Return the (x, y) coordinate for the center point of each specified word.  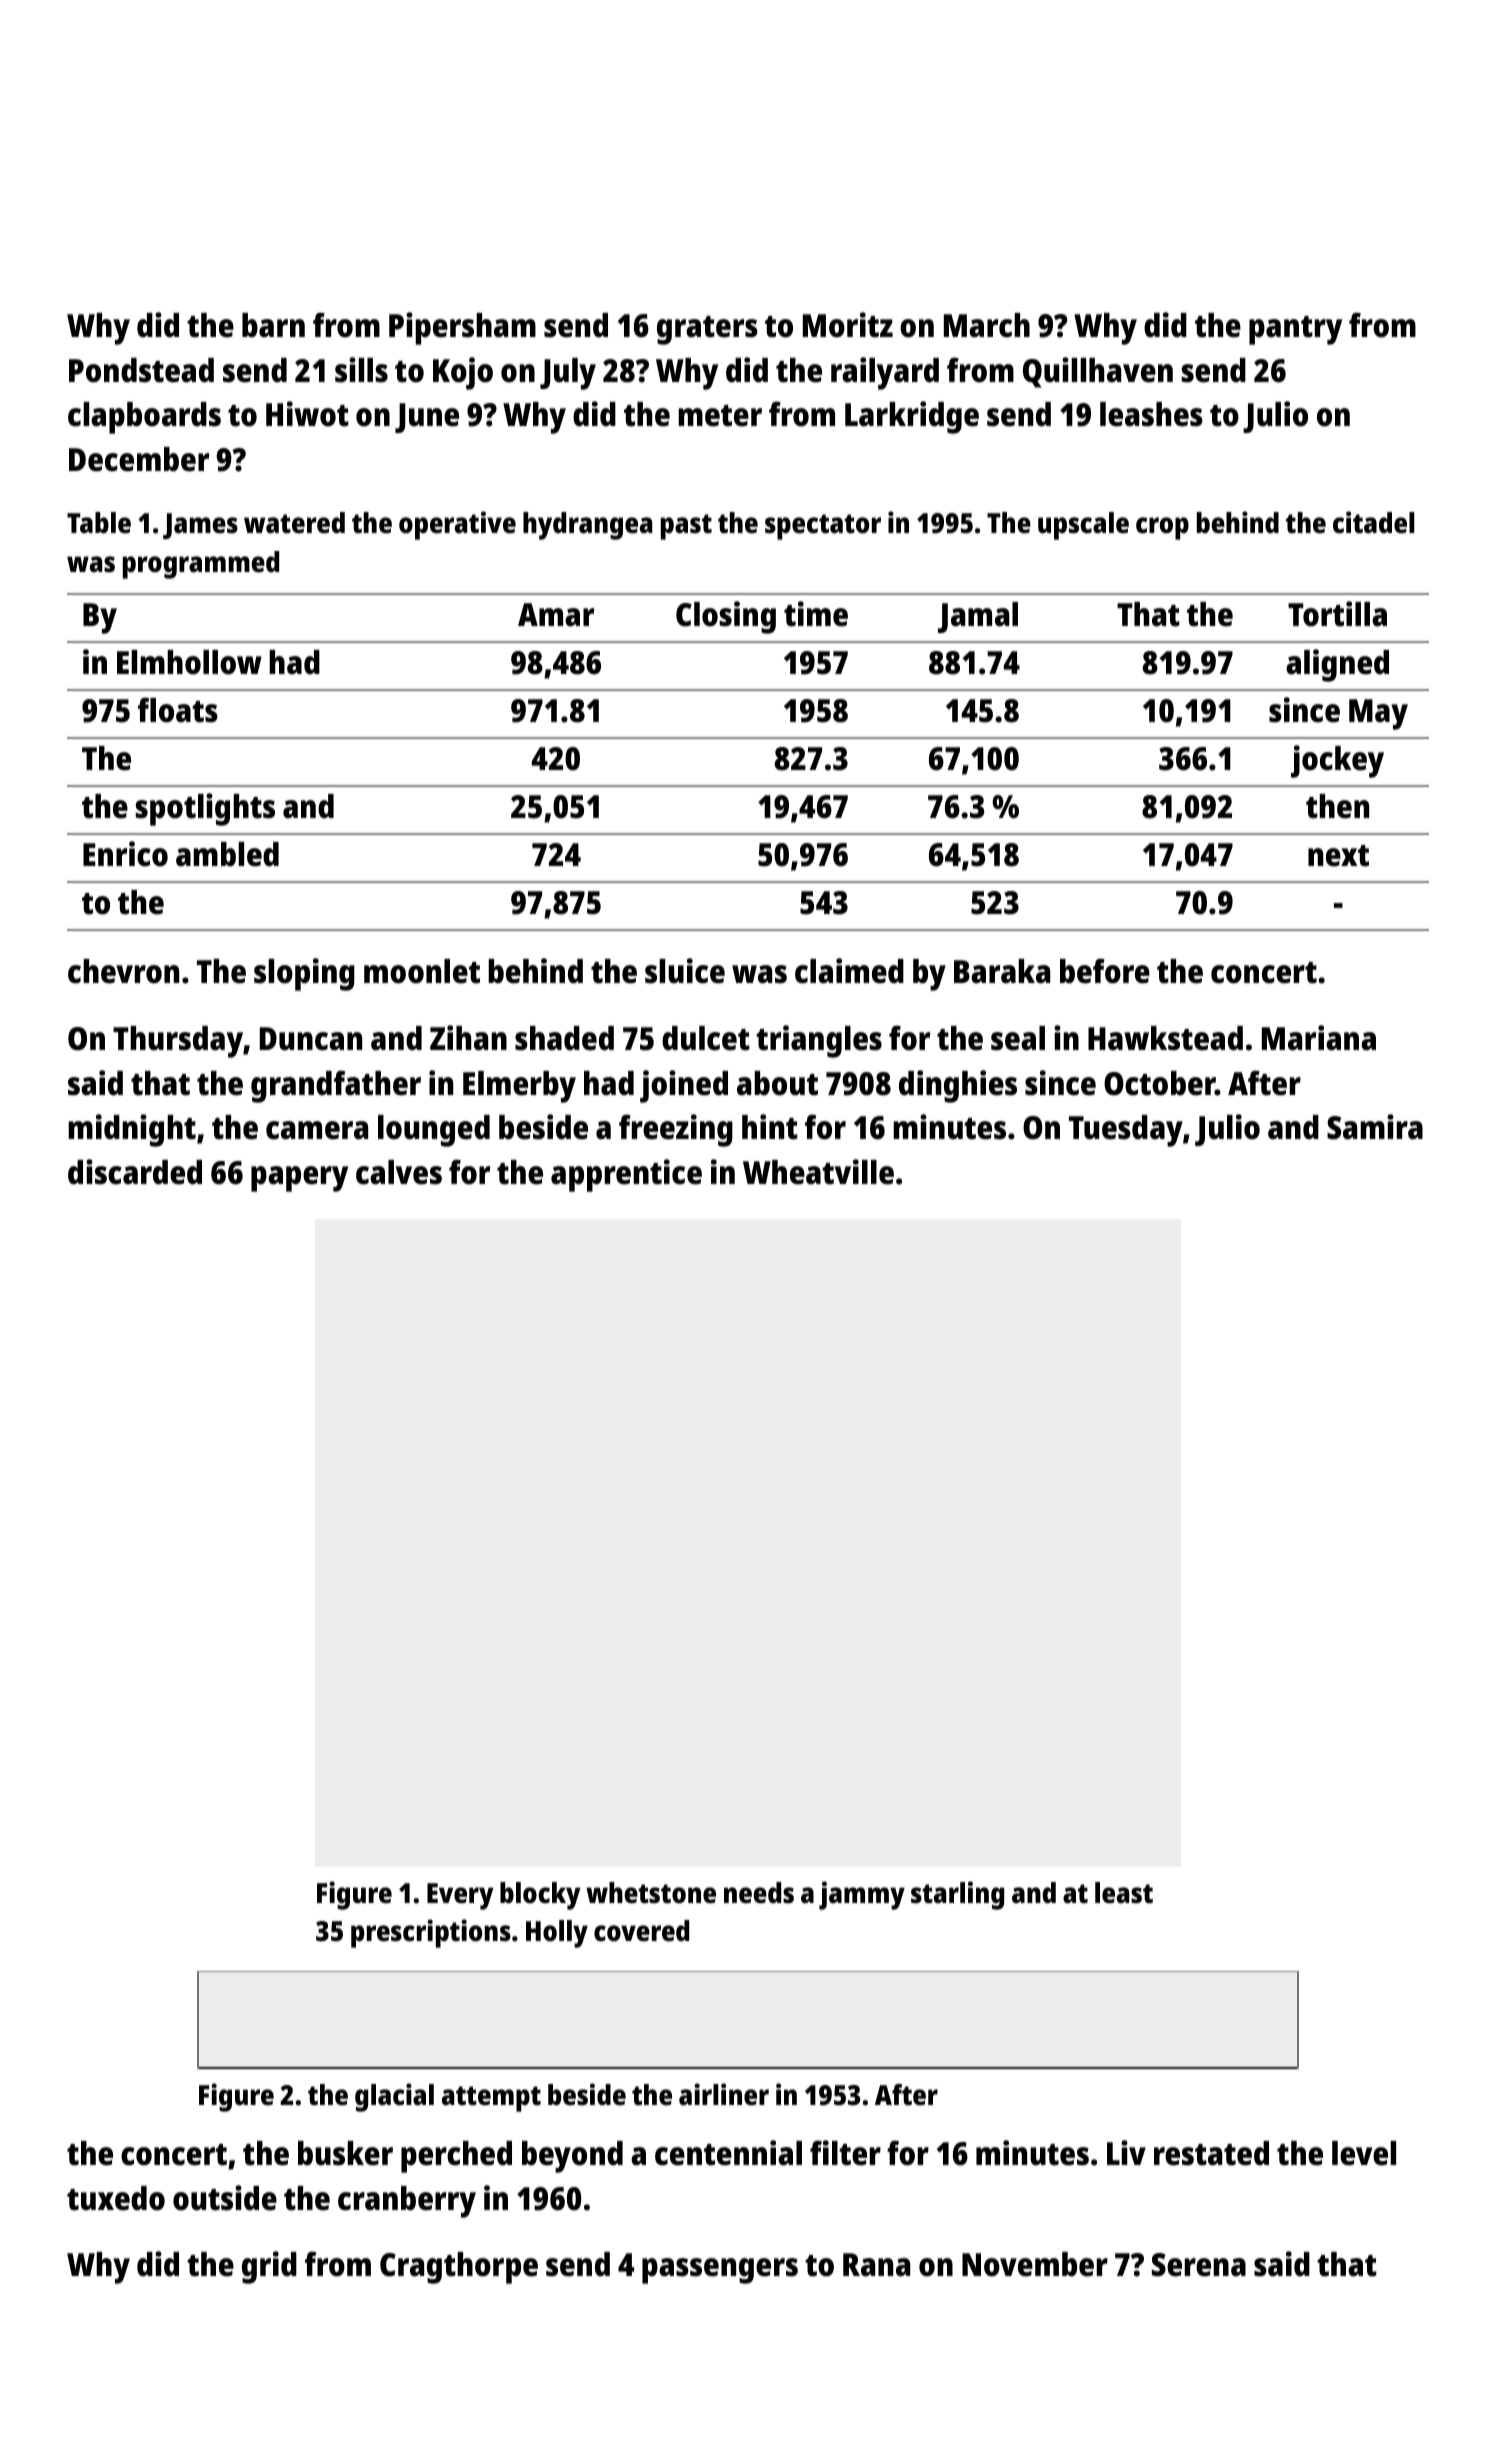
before (1105, 971)
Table (99, 523)
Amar (556, 615)
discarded (135, 1172)
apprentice (626, 1175)
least (1124, 1893)
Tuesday (1126, 1131)
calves (399, 1172)
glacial (394, 2097)
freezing (676, 1130)
